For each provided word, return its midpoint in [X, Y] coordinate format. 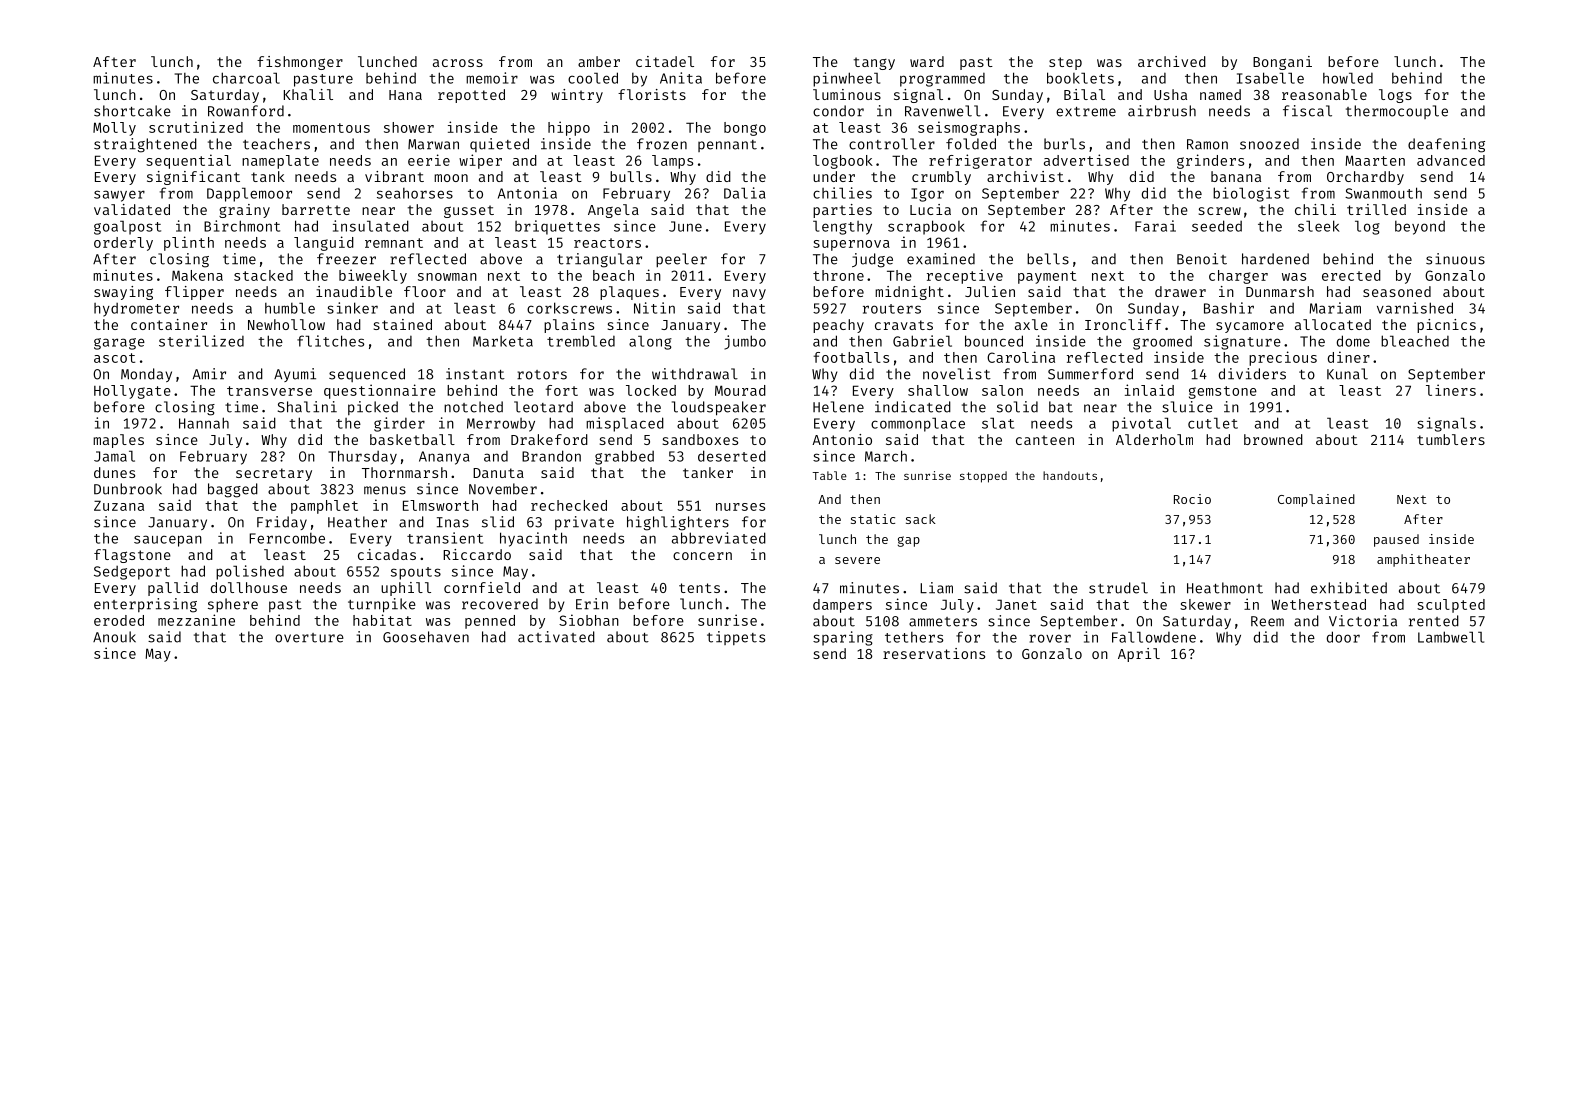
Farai [1155, 226]
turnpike [382, 605]
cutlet [1213, 423]
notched [473, 407]
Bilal [1084, 94]
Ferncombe [287, 538]
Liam [936, 588]
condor [838, 111]
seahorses [415, 193]
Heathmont [1225, 588]
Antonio [842, 439]
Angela [613, 211]
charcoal [246, 78]
